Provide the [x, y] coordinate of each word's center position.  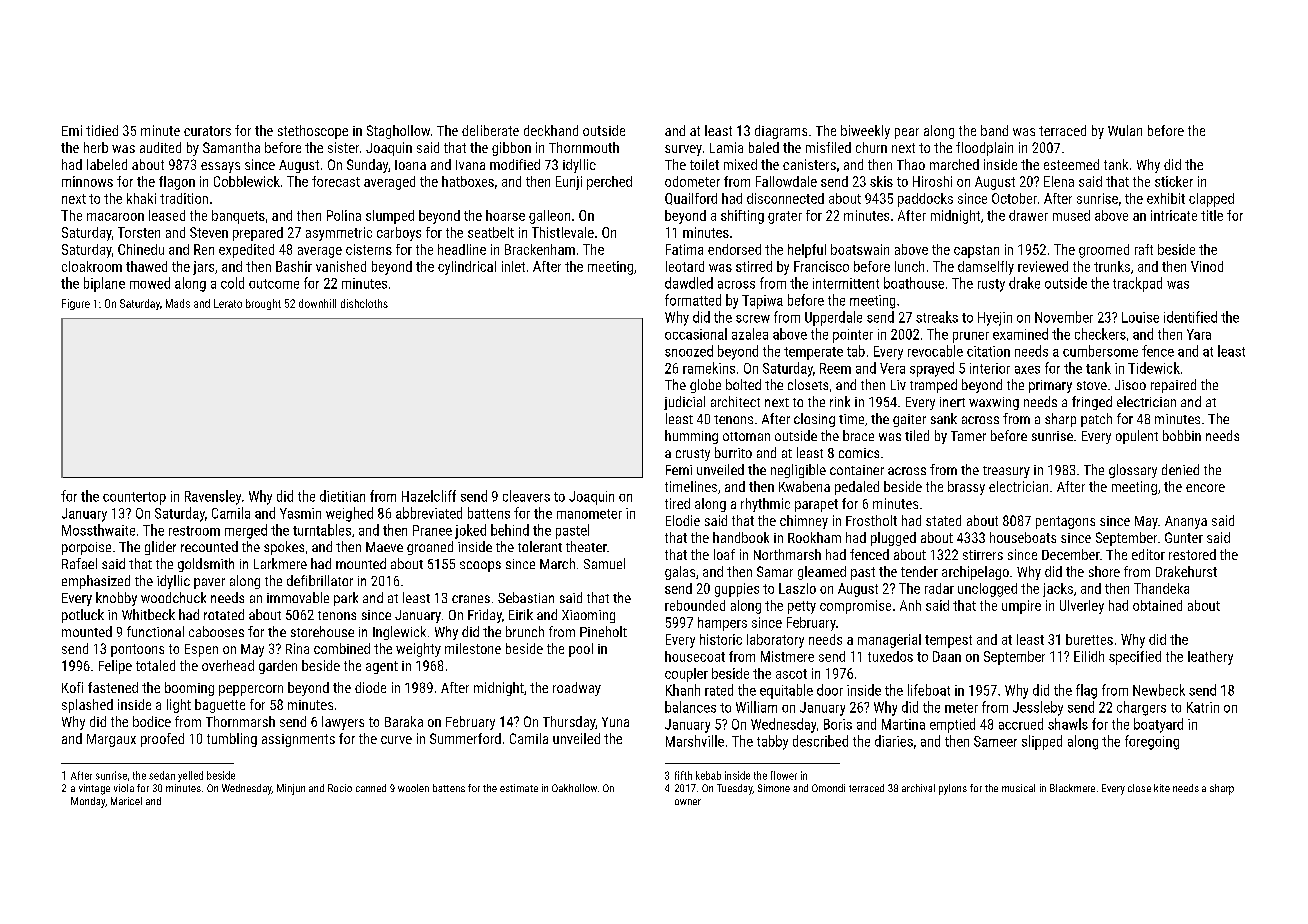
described [820, 741]
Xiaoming [588, 616]
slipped [1042, 742]
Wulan [1125, 130]
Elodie [683, 520]
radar [939, 588]
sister [343, 147]
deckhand [551, 130]
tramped [933, 386]
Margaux [111, 740]
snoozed [689, 351]
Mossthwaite [98, 530]
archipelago [975, 573]
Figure [76, 304]
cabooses [216, 631]
